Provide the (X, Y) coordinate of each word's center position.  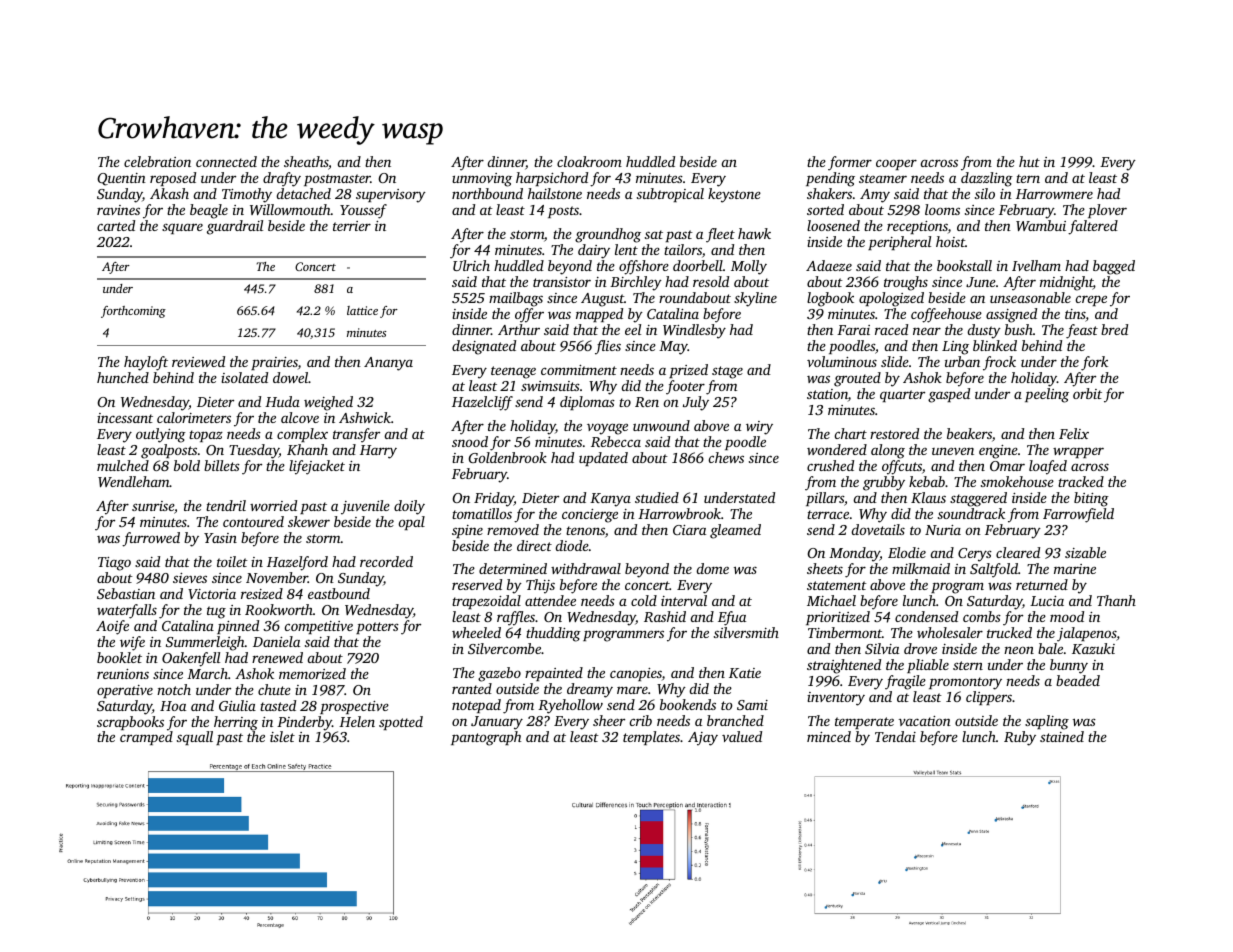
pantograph (486, 738)
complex (302, 435)
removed (513, 529)
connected (226, 161)
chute (274, 689)
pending (830, 179)
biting (1091, 499)
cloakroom (589, 161)
